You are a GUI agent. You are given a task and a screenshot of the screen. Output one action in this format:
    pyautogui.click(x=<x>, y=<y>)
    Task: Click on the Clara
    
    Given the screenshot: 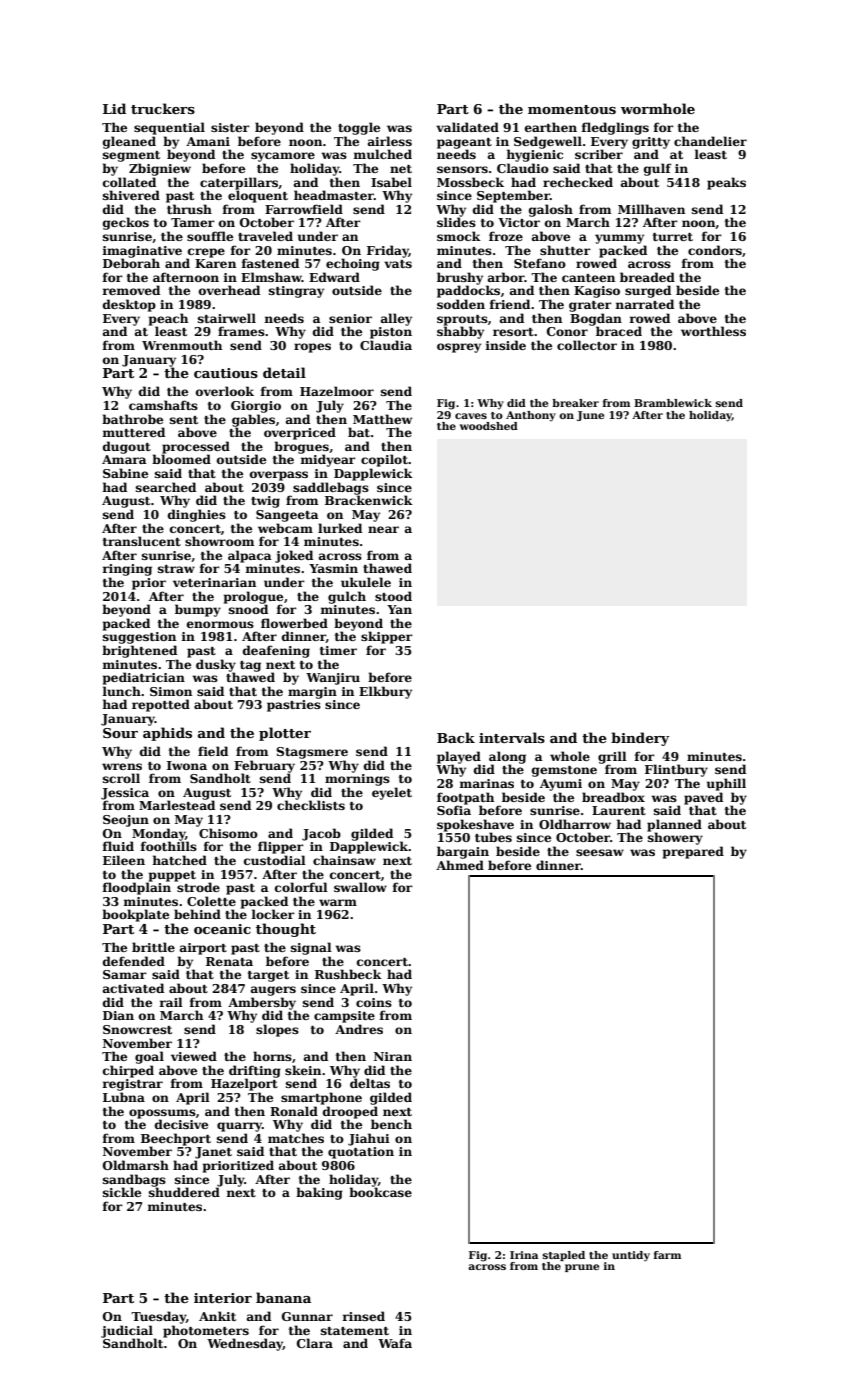 What is the action you would take?
    pyautogui.click(x=315, y=1343)
